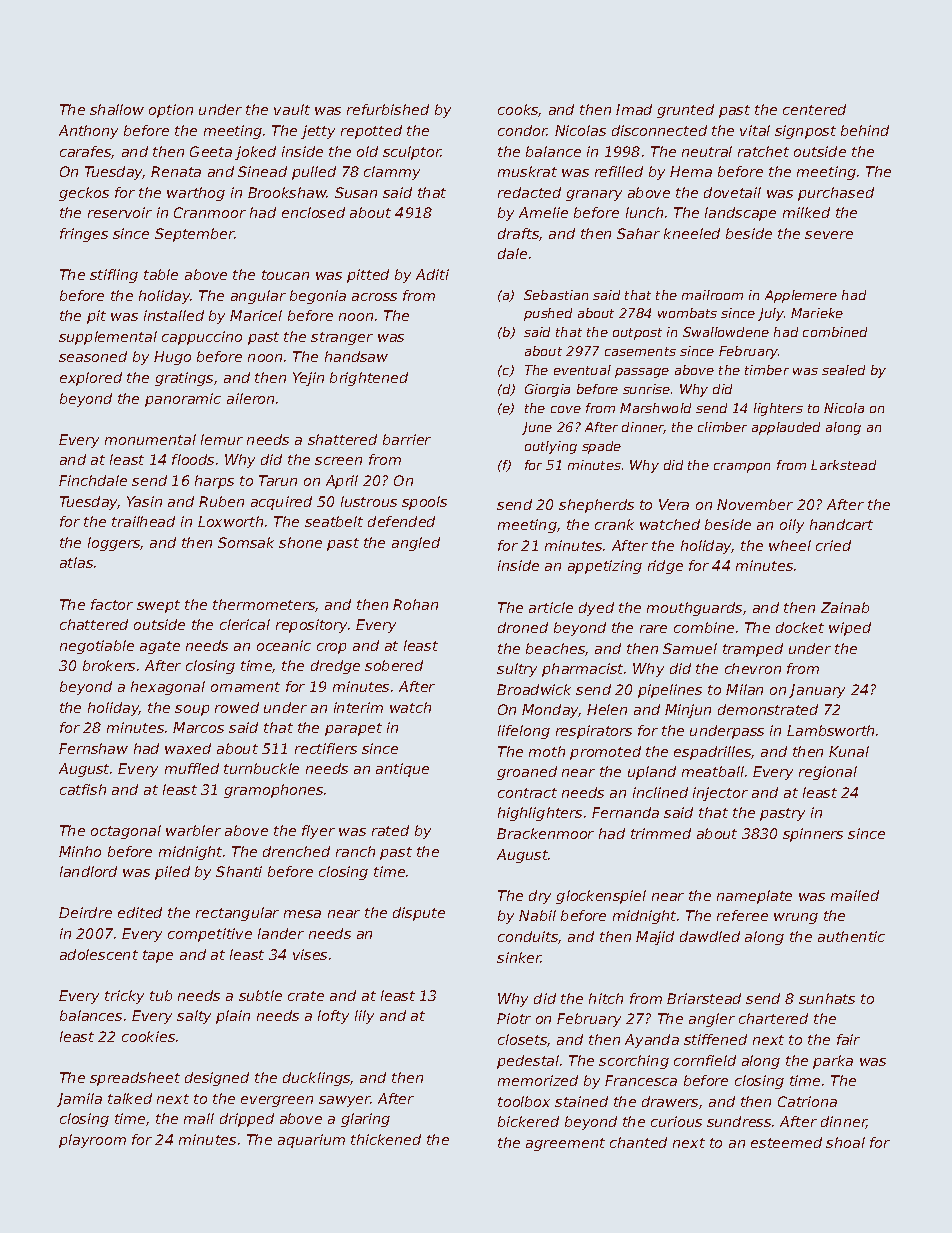 This page has width=952, height=1233. What do you see at coordinates (517, 670) in the page?
I see `sultry` at bounding box center [517, 670].
